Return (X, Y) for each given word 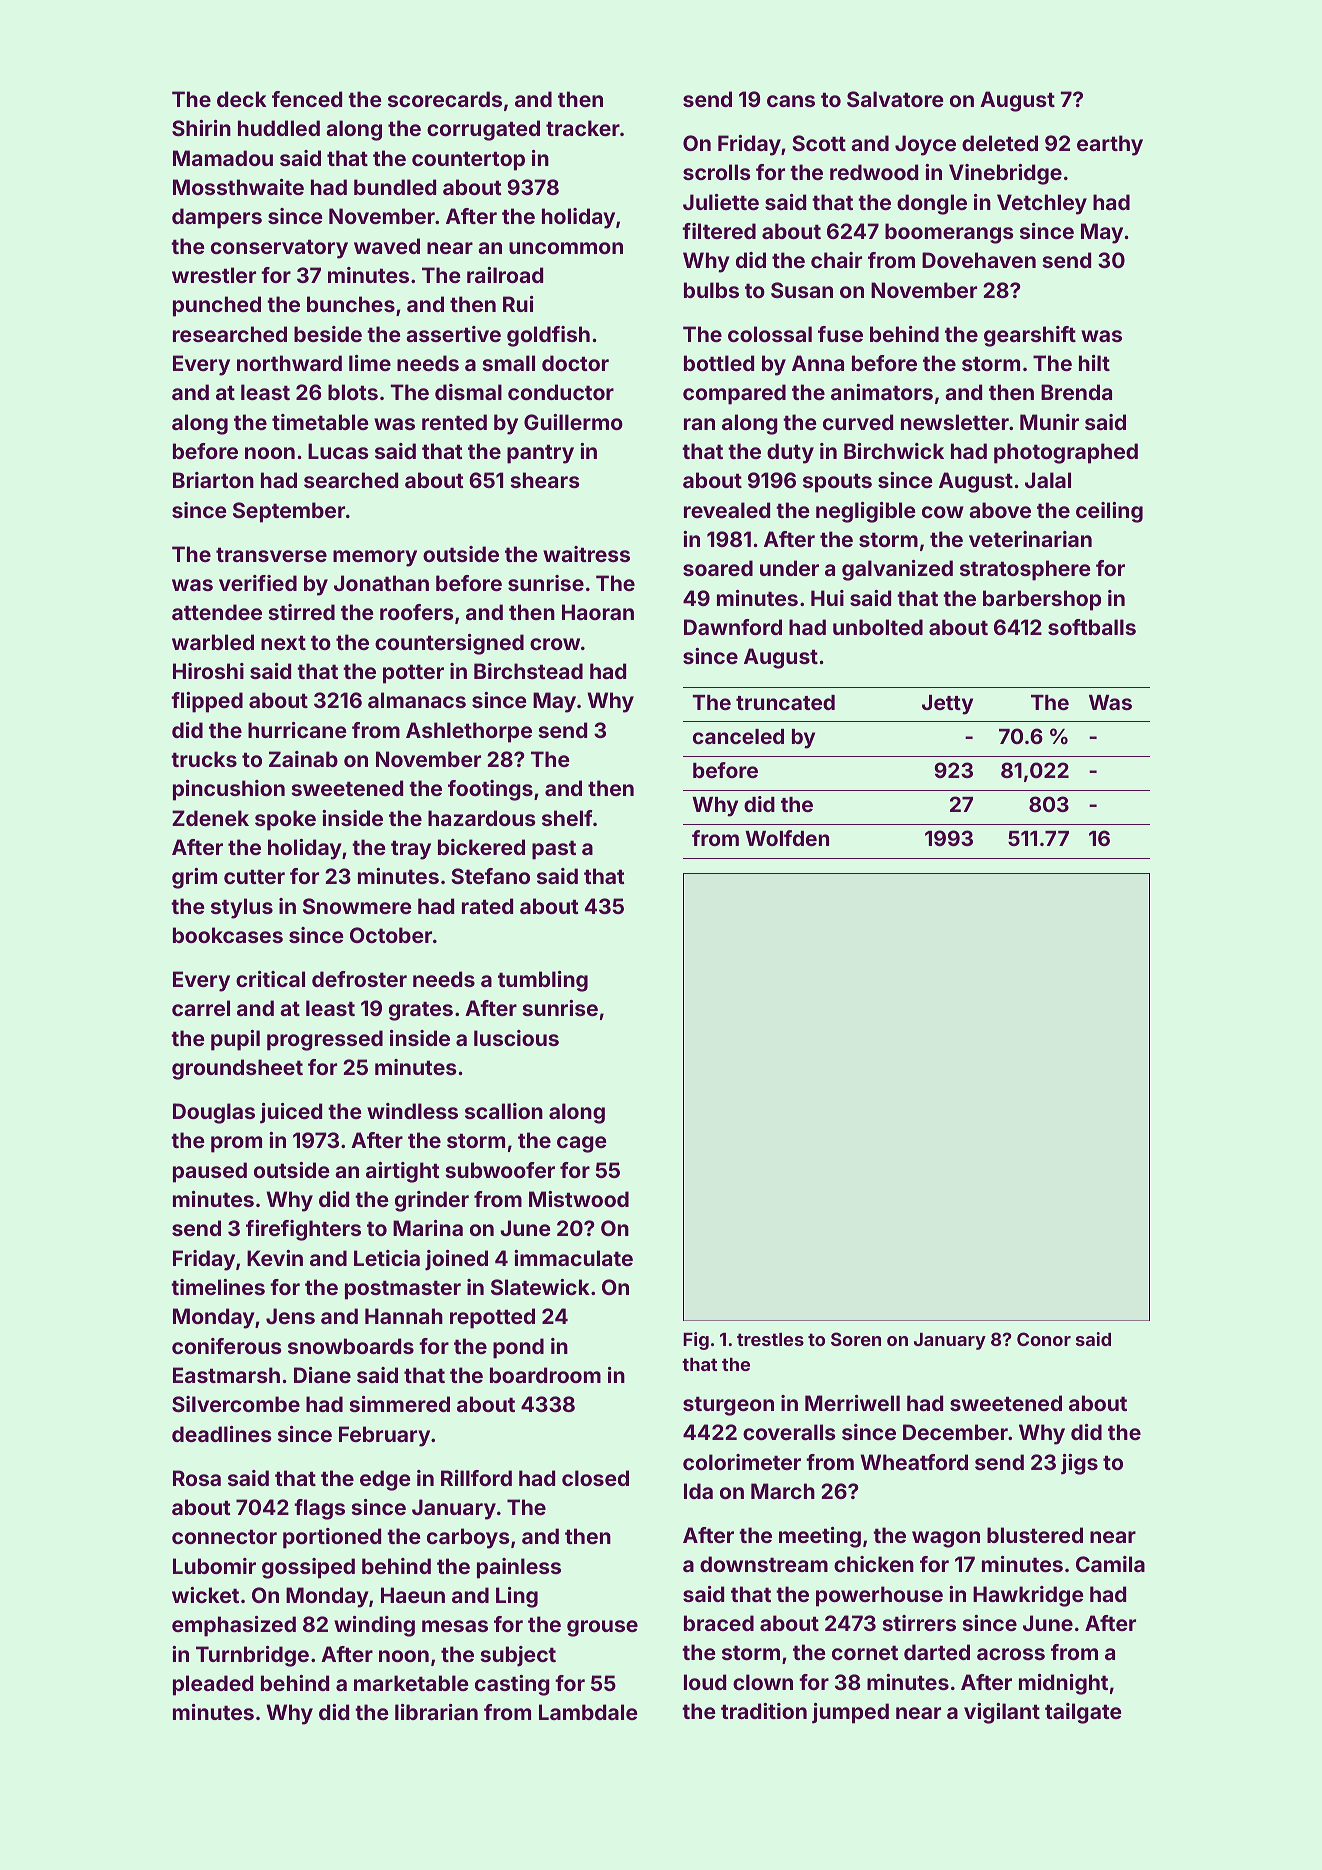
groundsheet (237, 1069)
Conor (1044, 1339)
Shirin (201, 128)
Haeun (413, 1595)
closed (595, 1478)
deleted (1000, 143)
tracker (583, 128)
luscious (516, 1038)
